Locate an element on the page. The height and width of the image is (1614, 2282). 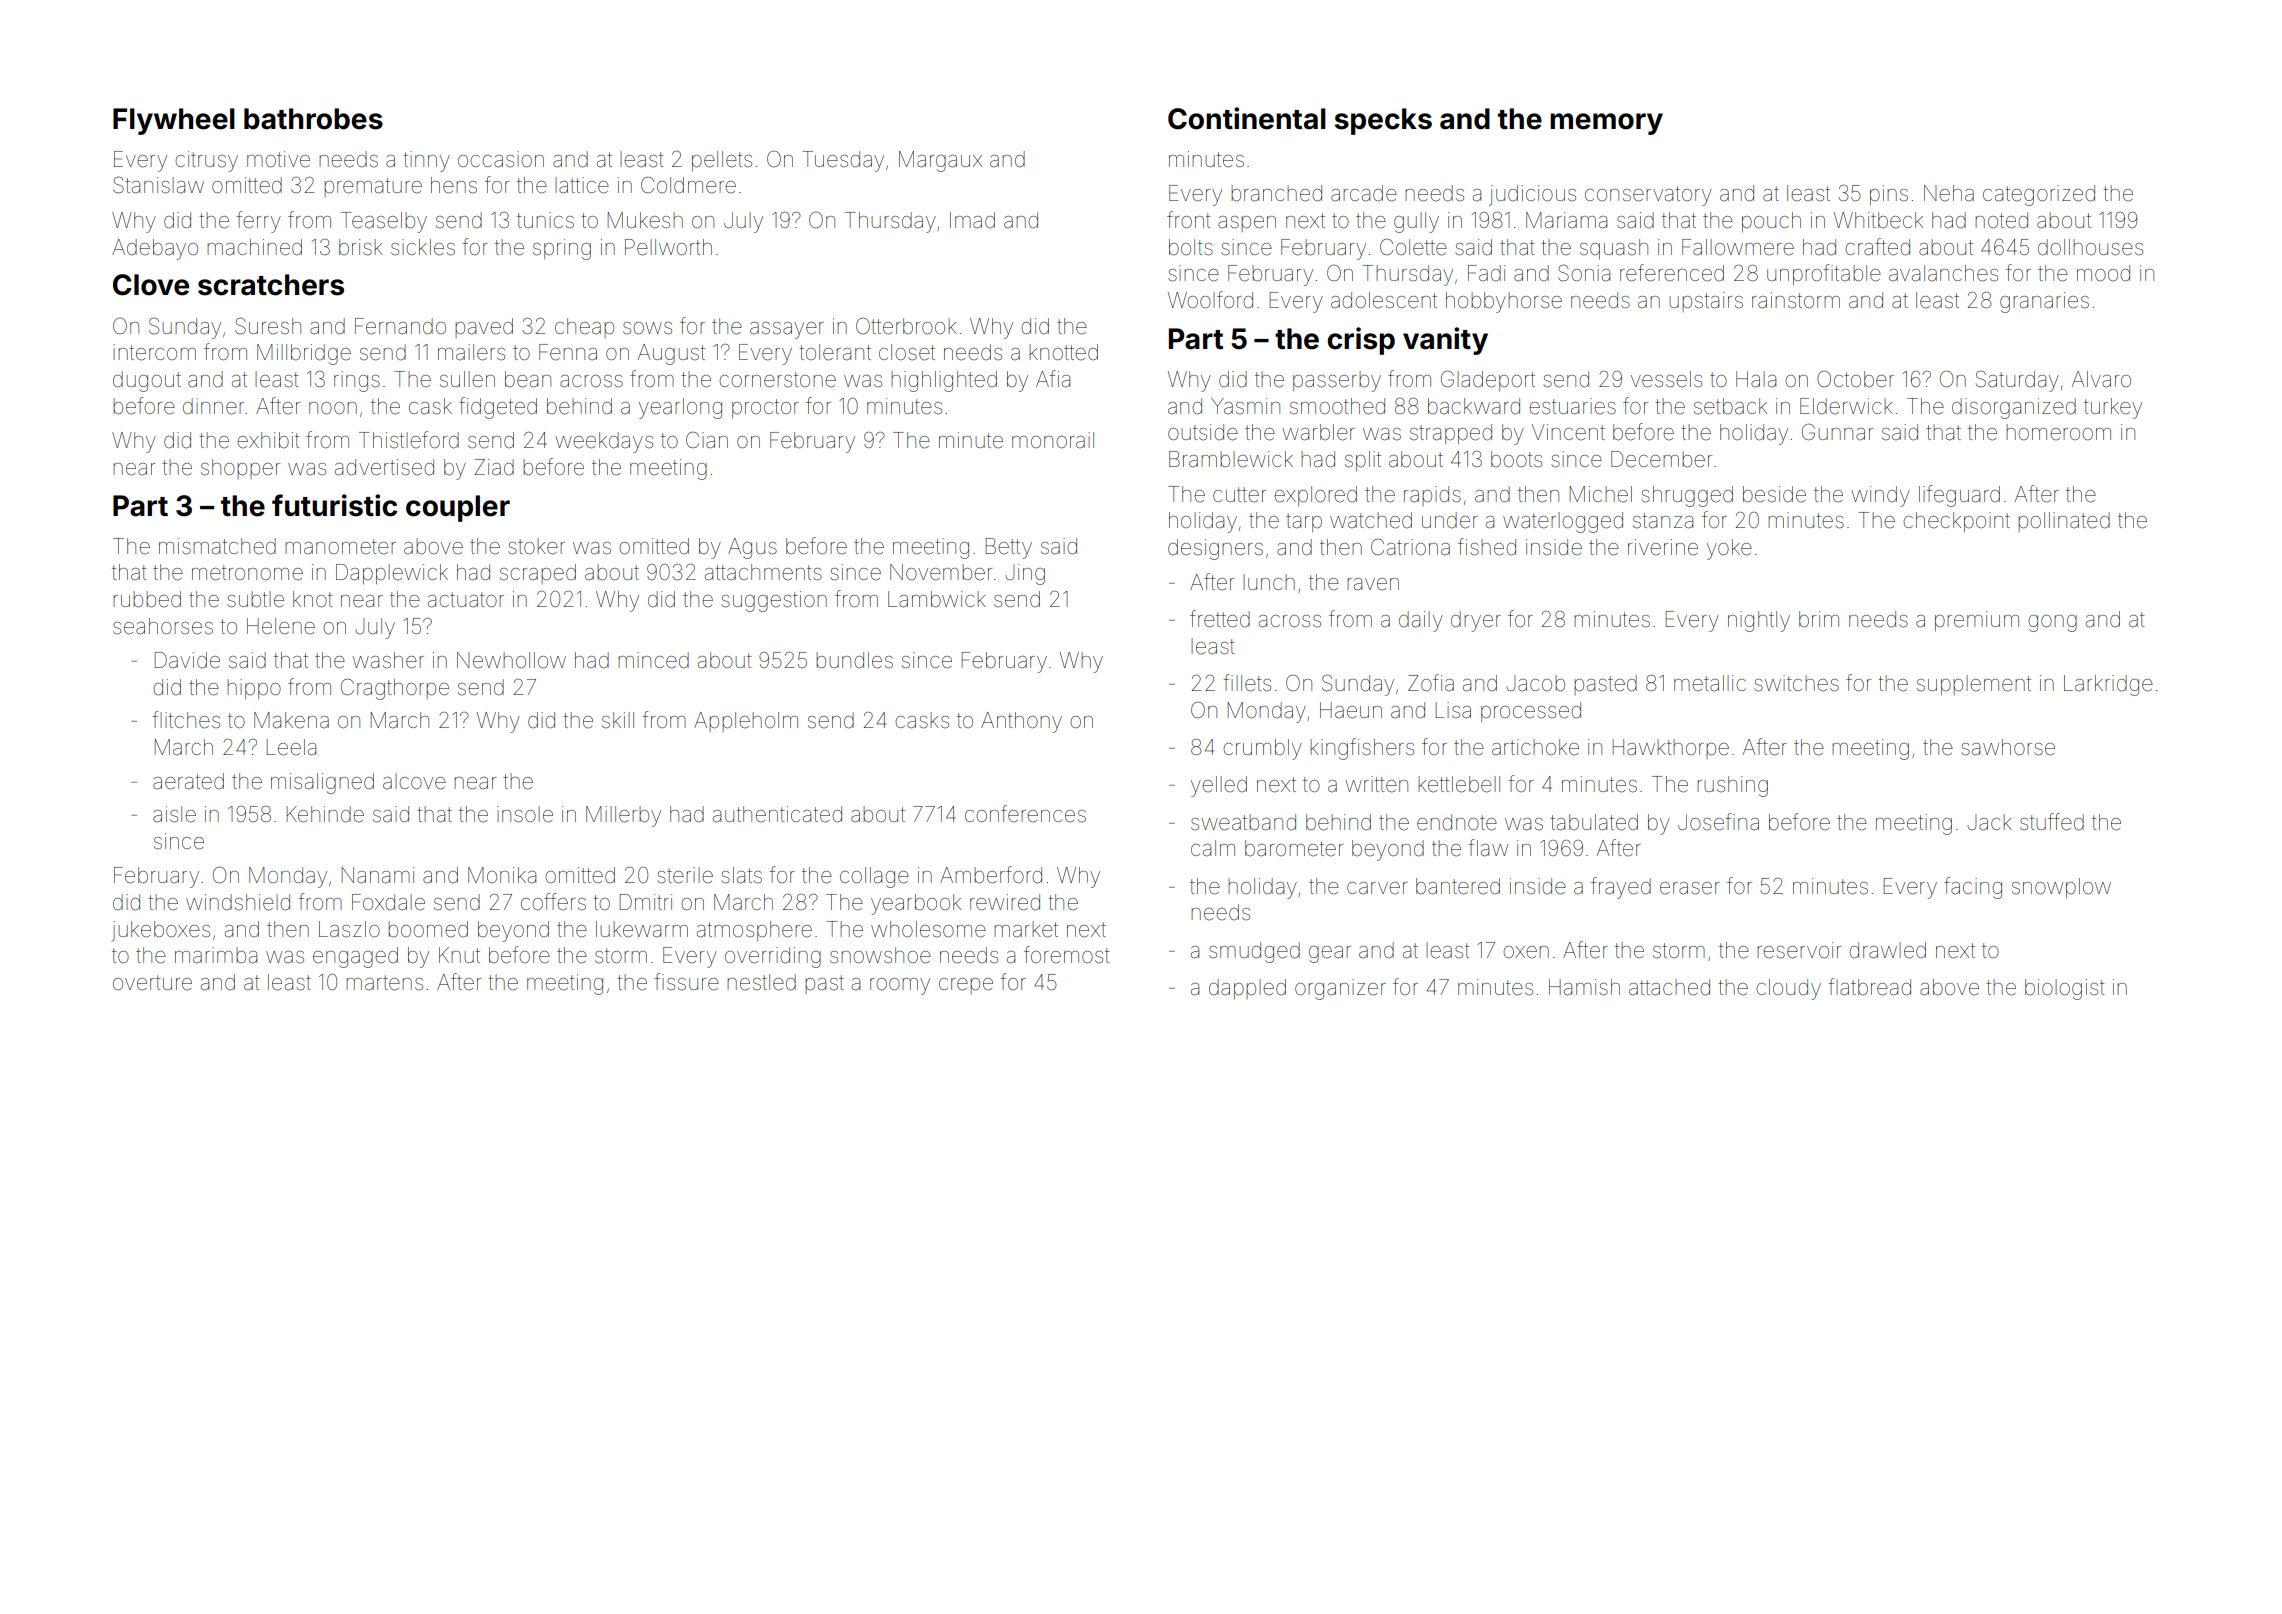
Colette is located at coordinates (1413, 247).
